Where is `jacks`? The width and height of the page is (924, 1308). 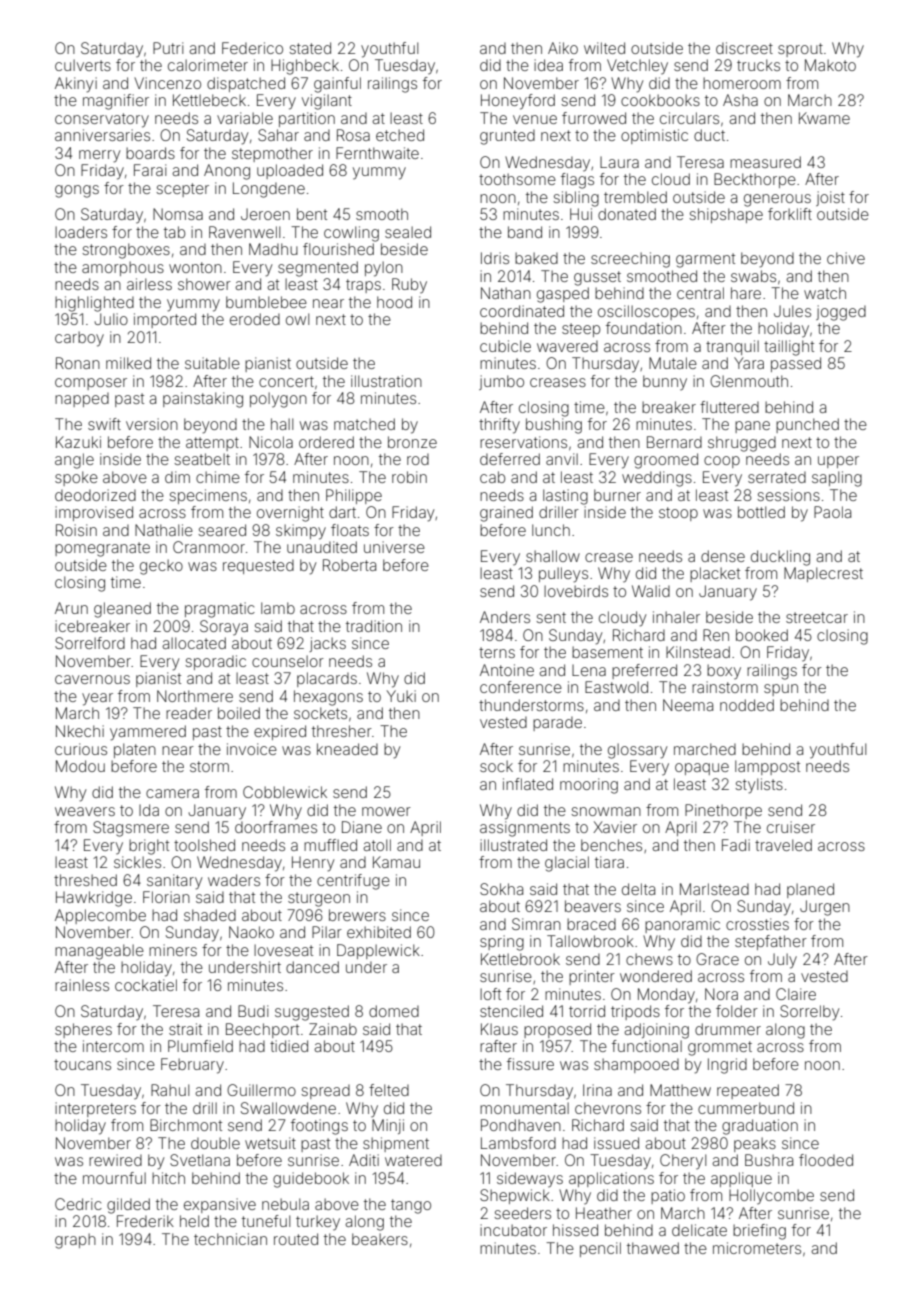 jacks is located at coordinates (327, 644).
